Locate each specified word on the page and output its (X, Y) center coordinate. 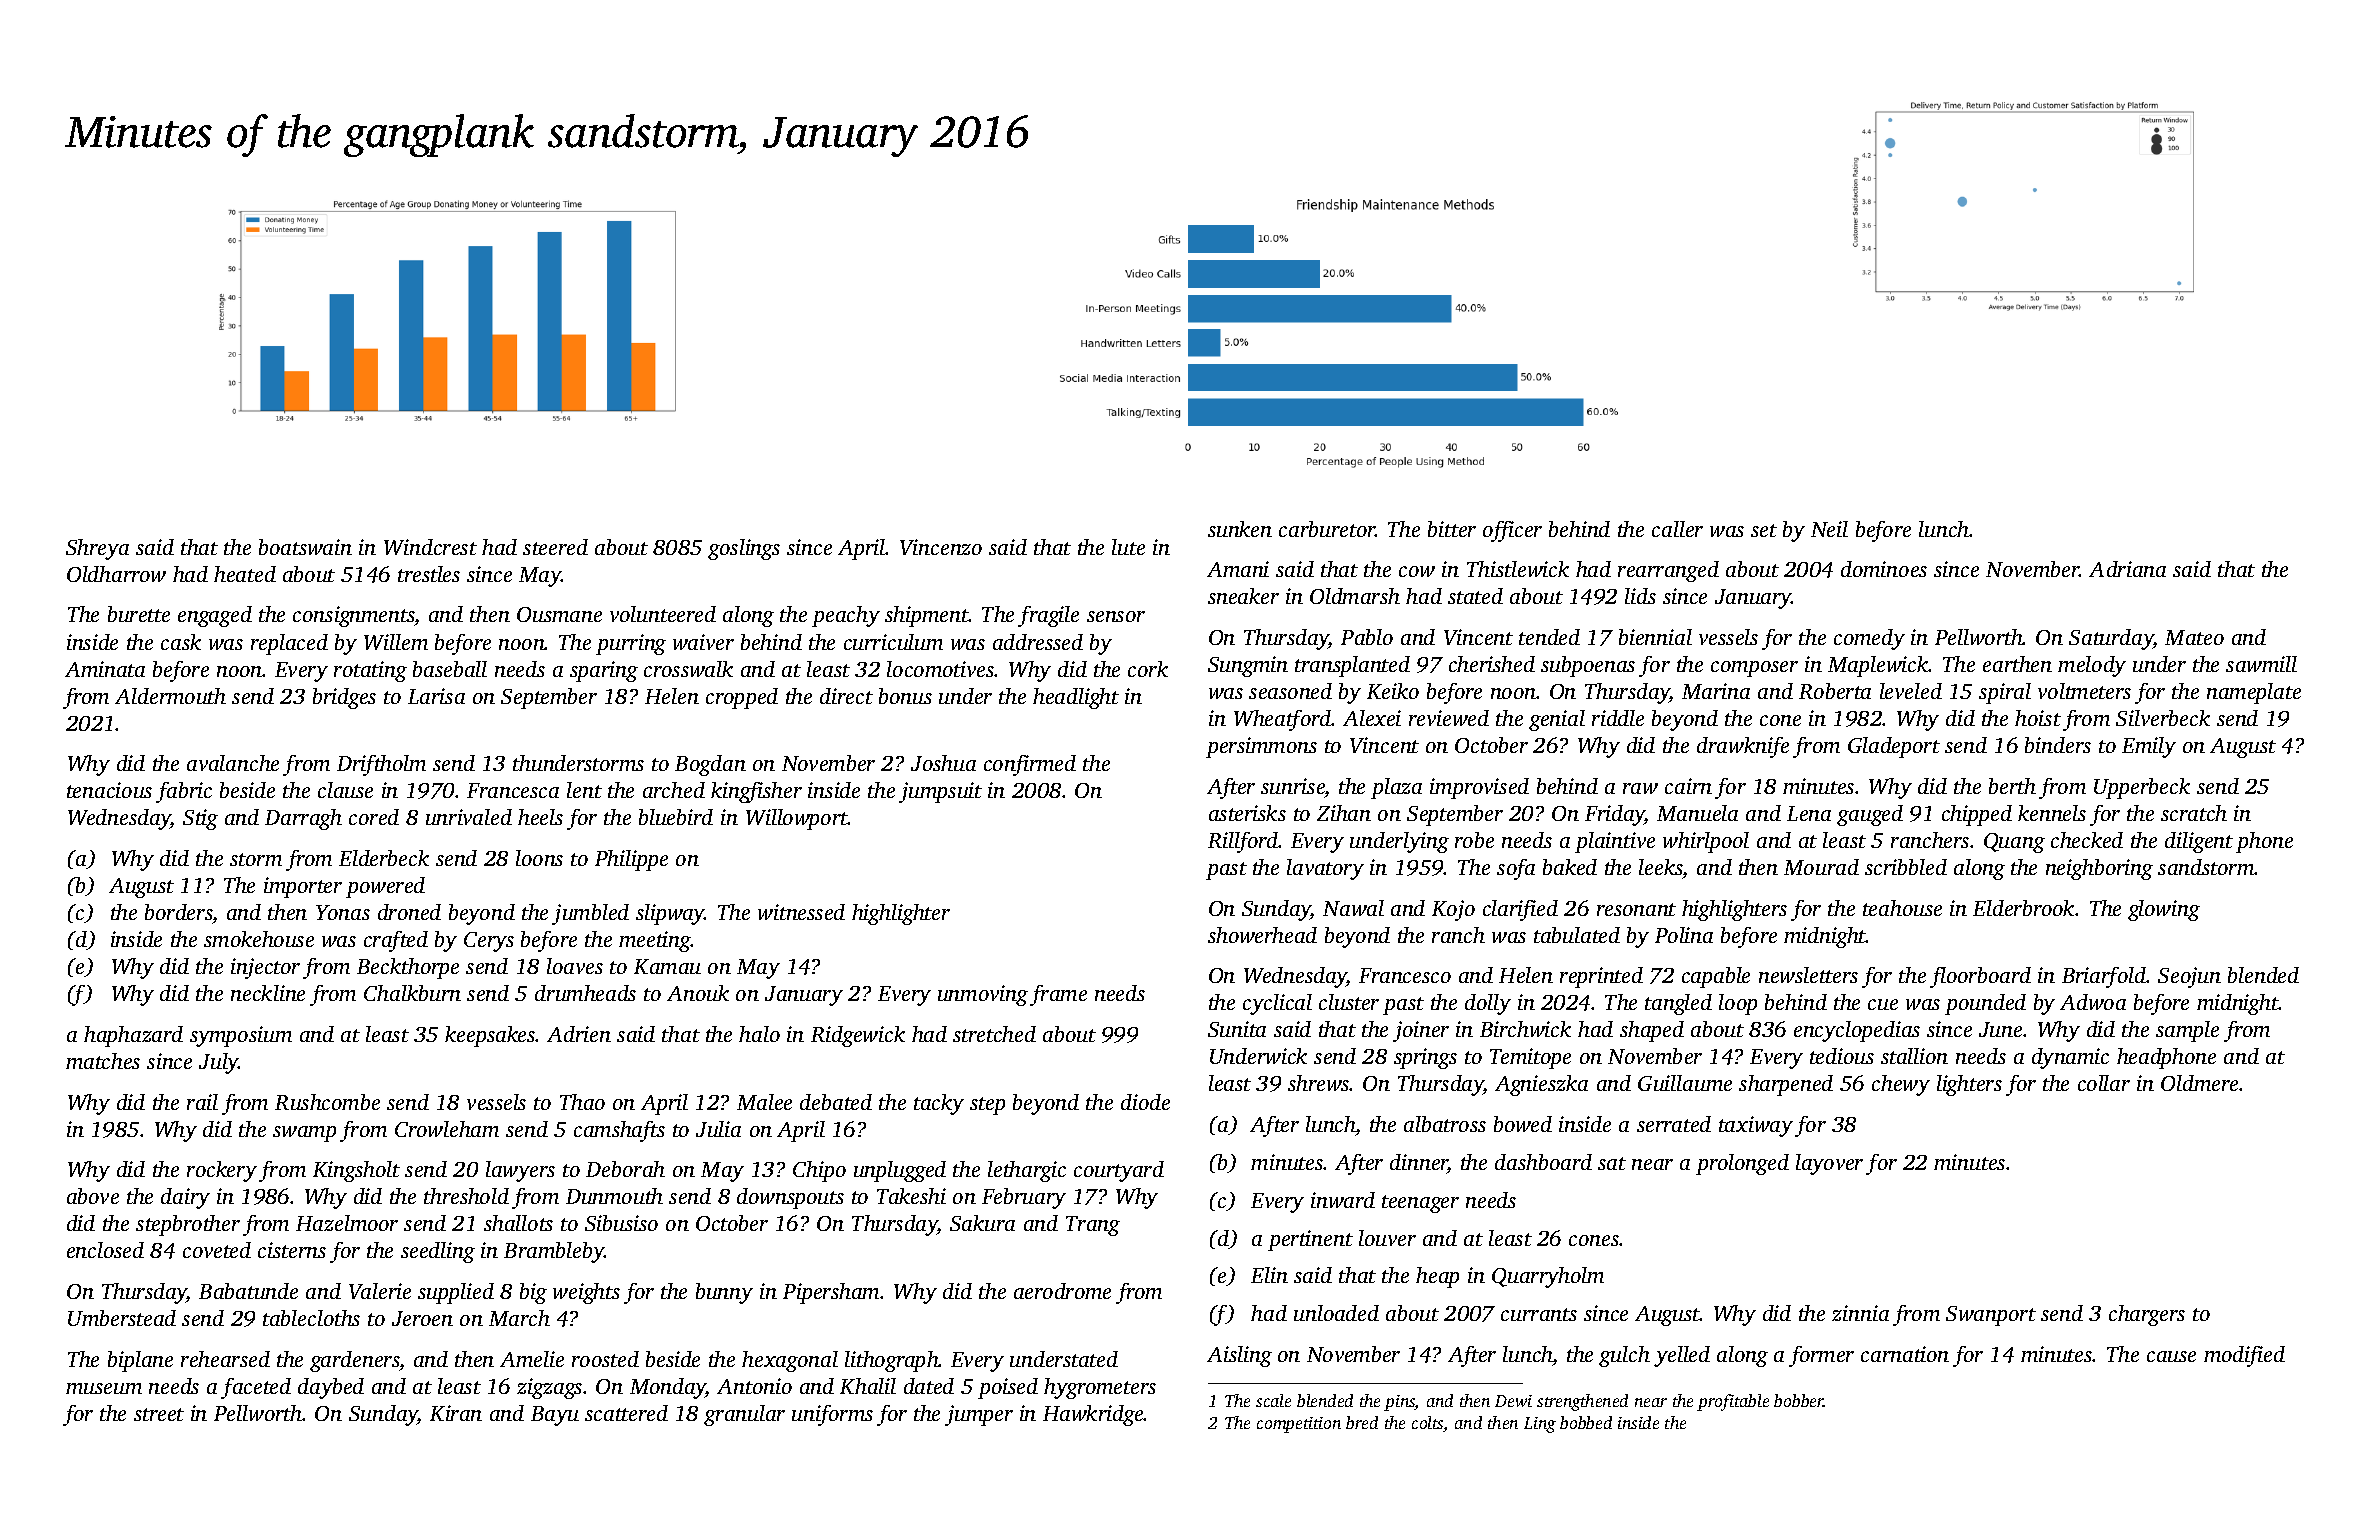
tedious (1842, 1056)
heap (1437, 1277)
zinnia (1860, 1313)
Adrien (579, 1034)
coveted (217, 1250)
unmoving (983, 995)
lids (1640, 596)
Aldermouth (170, 696)
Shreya (97, 549)
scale (1273, 1400)
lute (1128, 547)
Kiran (456, 1413)
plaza (1396, 788)
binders (2058, 745)
